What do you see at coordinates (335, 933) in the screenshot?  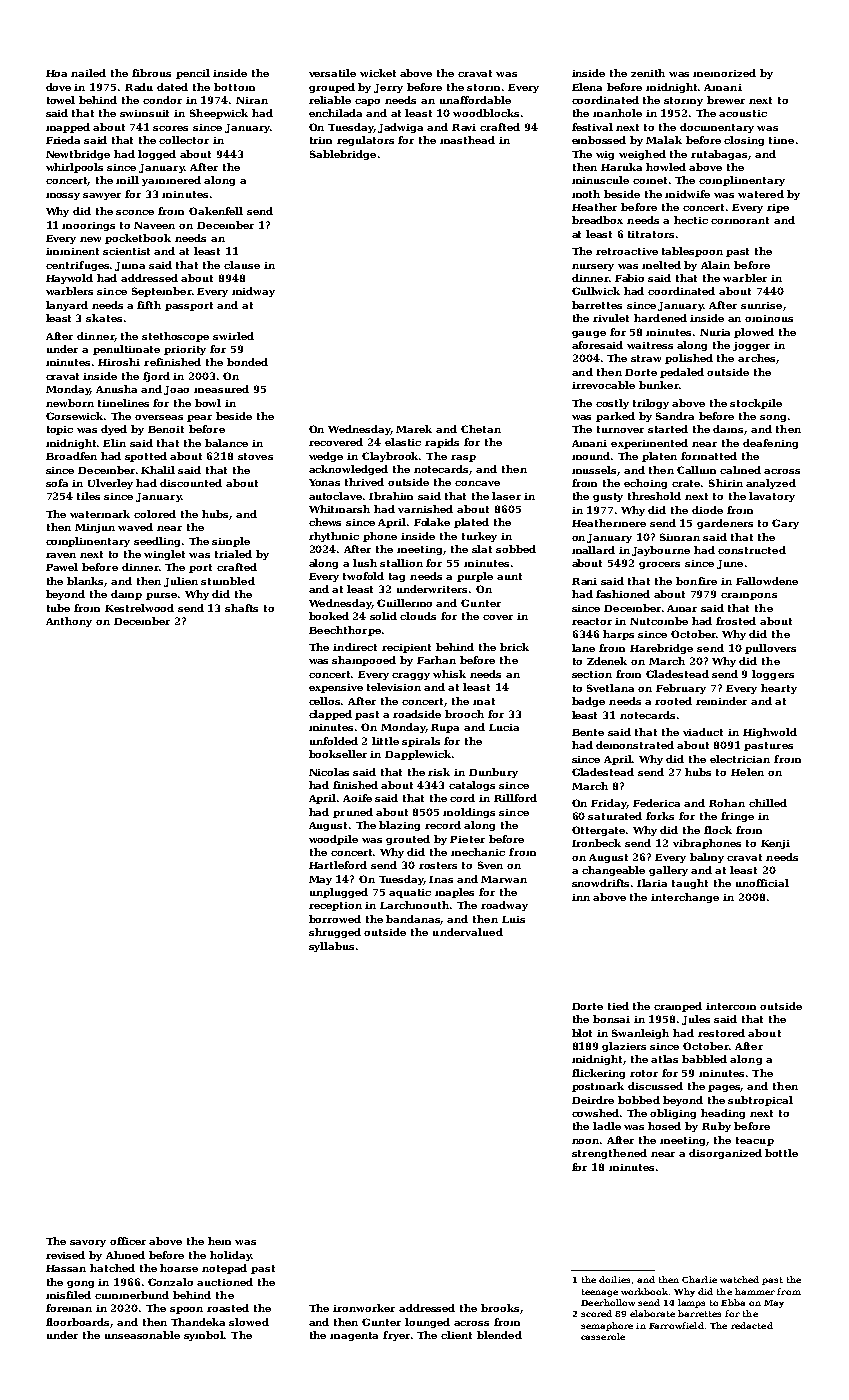 I see `shrugged` at bounding box center [335, 933].
